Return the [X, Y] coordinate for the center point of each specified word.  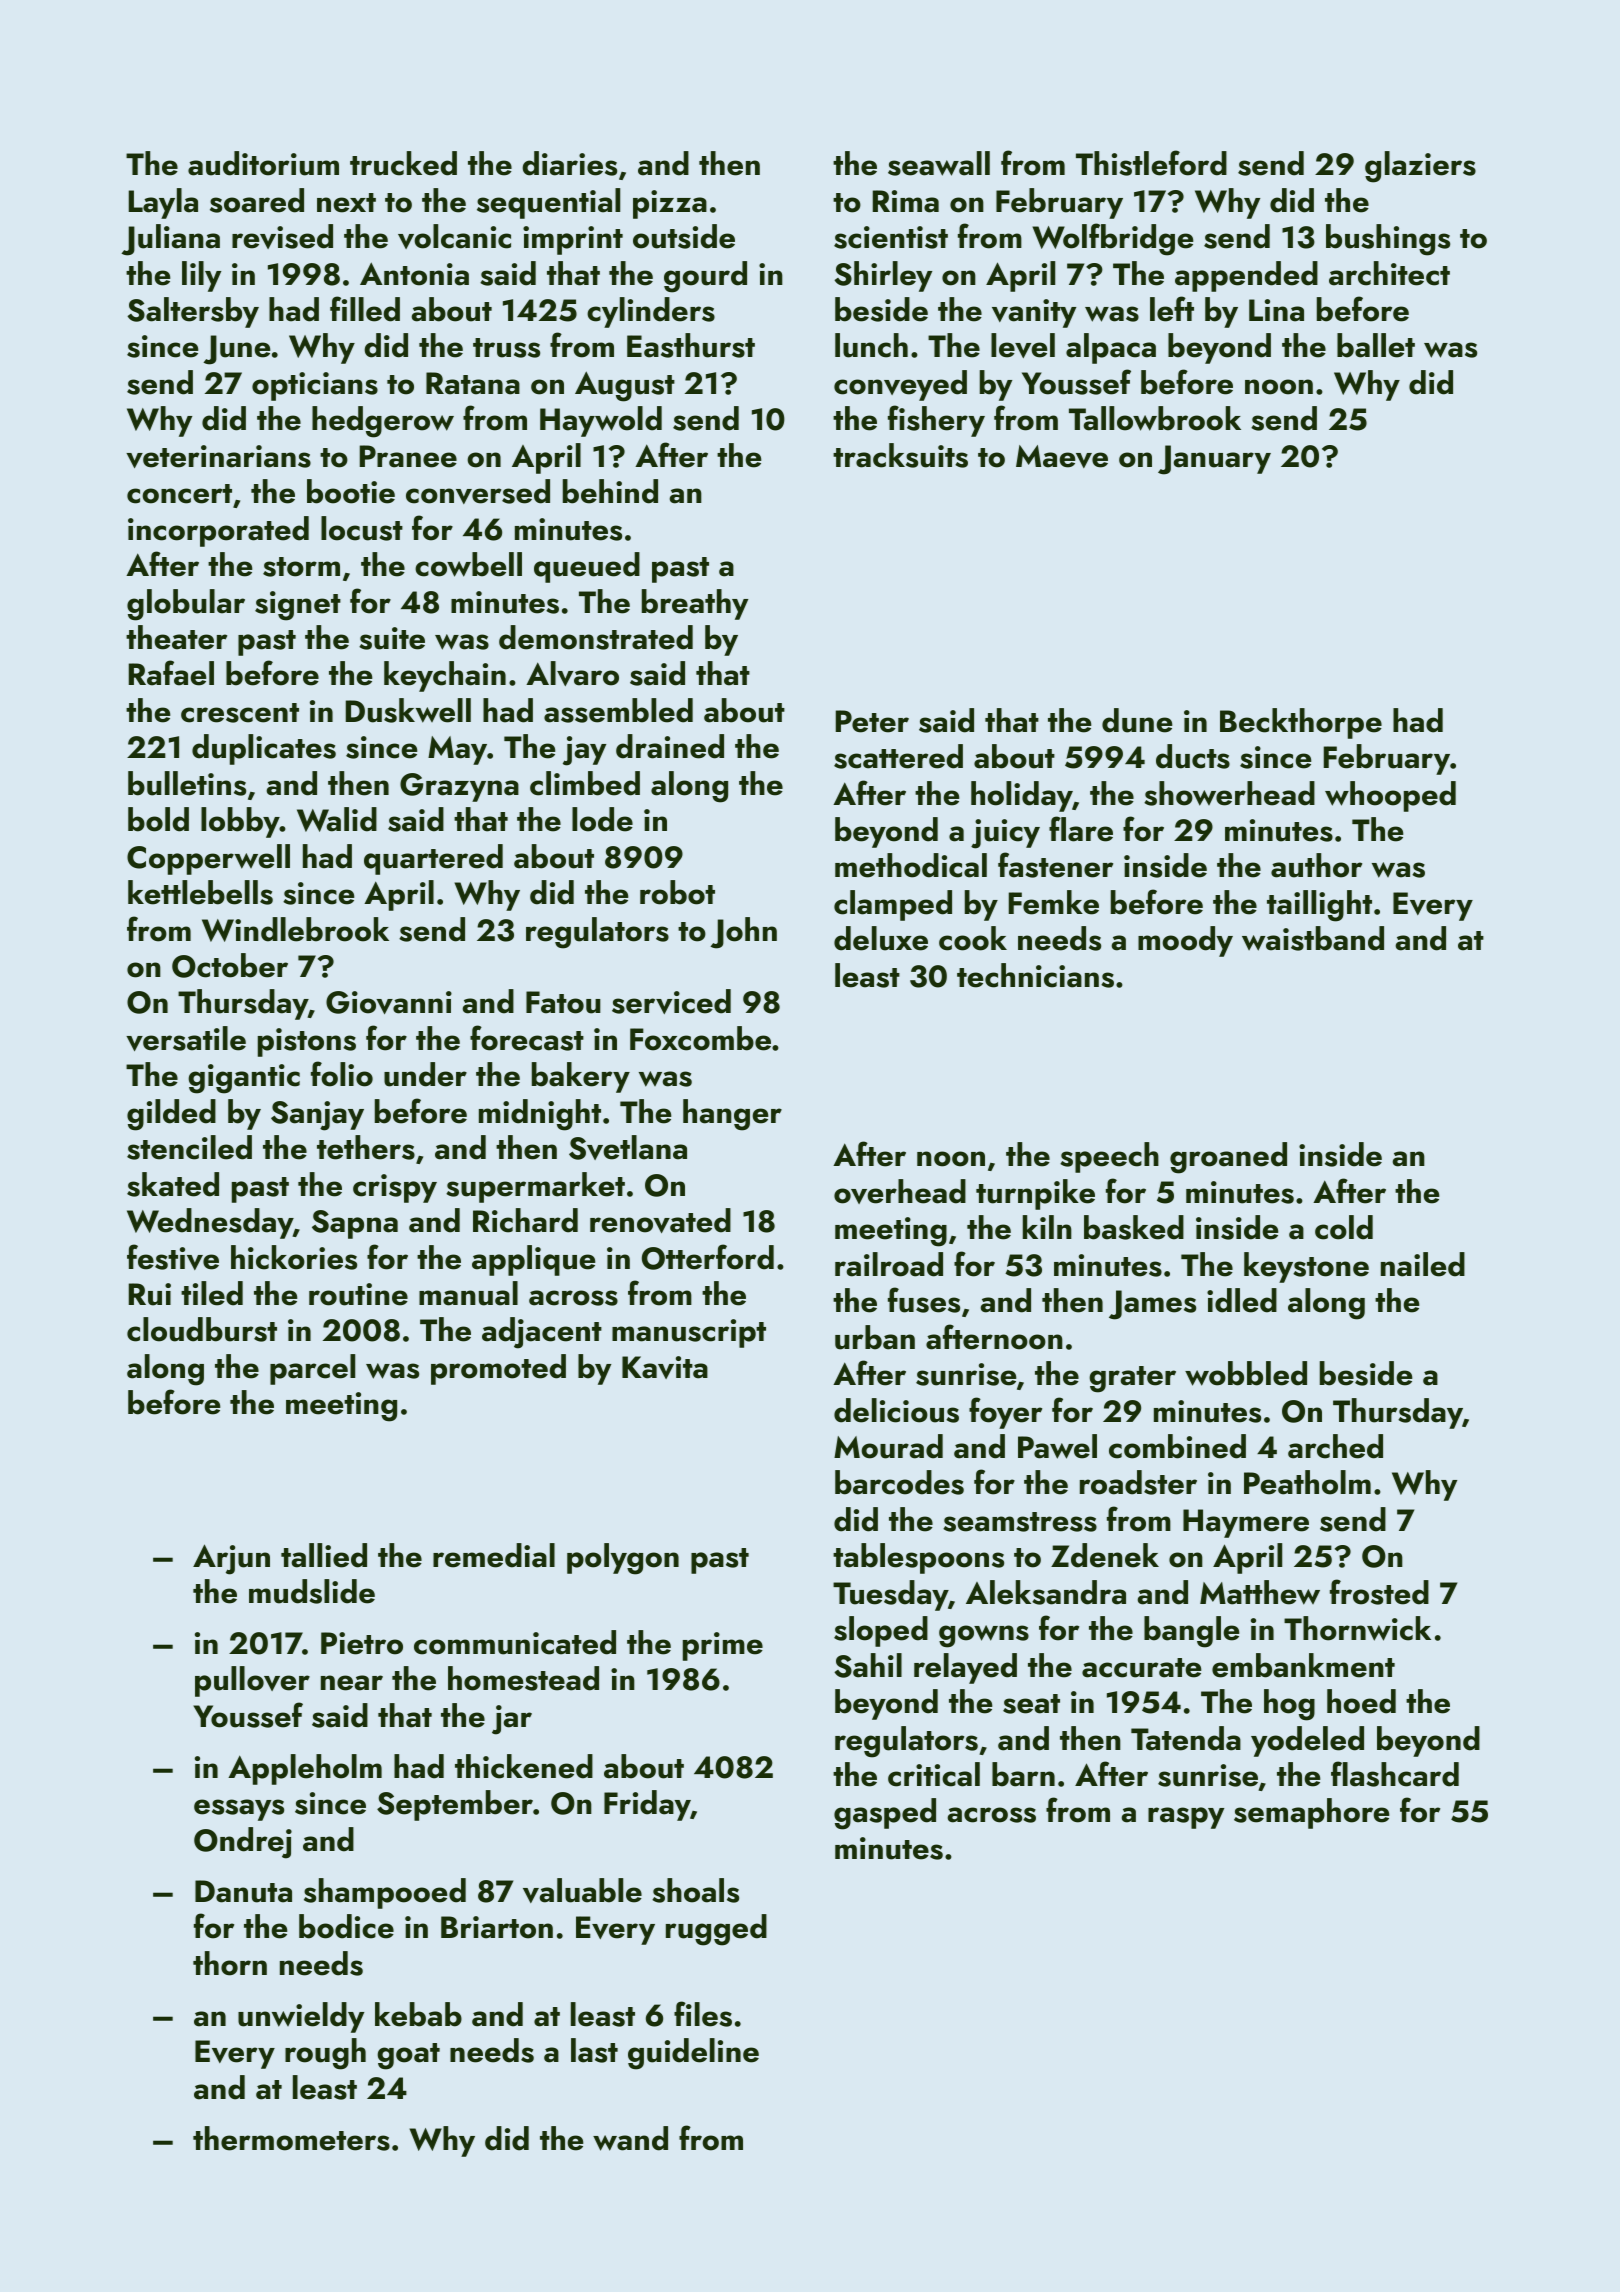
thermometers [291, 2138]
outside [684, 236]
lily [201, 276]
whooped [1390, 796]
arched [1335, 1446]
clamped [893, 905]
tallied [324, 1555]
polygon [623, 1559]
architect [1389, 273]
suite [392, 638]
